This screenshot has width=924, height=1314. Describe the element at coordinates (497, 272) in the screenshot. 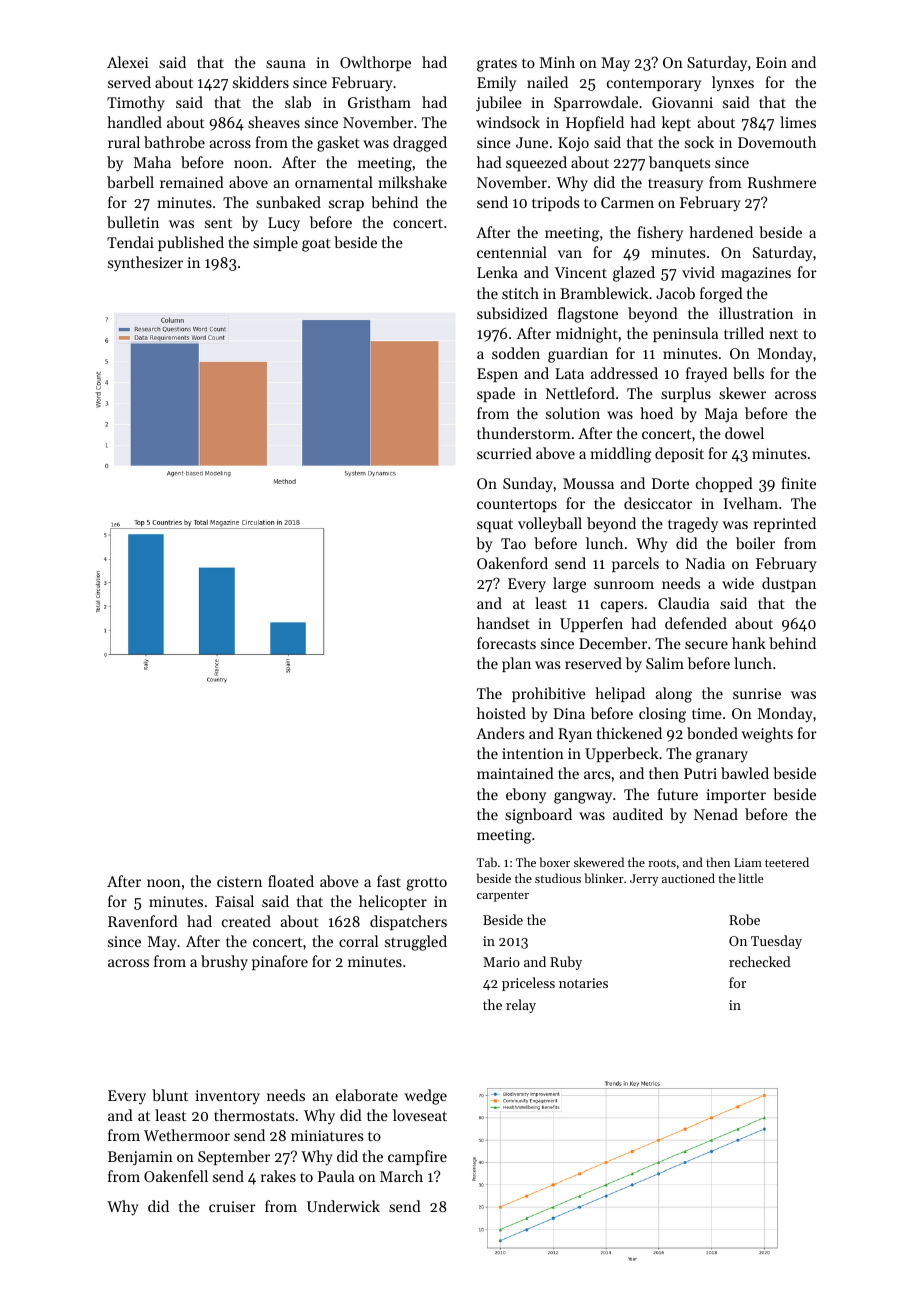

I see `Lenka` at that location.
